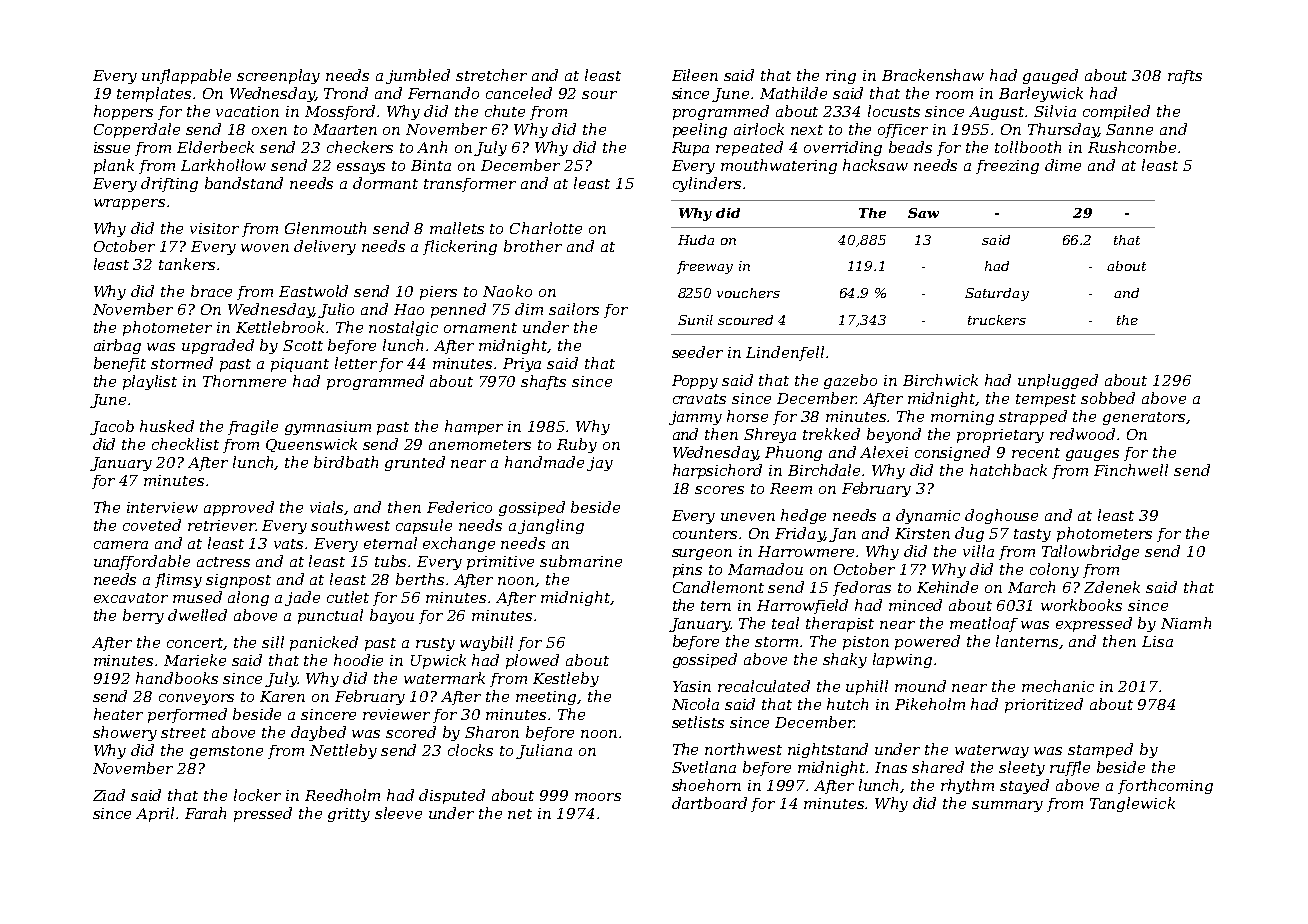  I want to click on transformer, so click(470, 185).
